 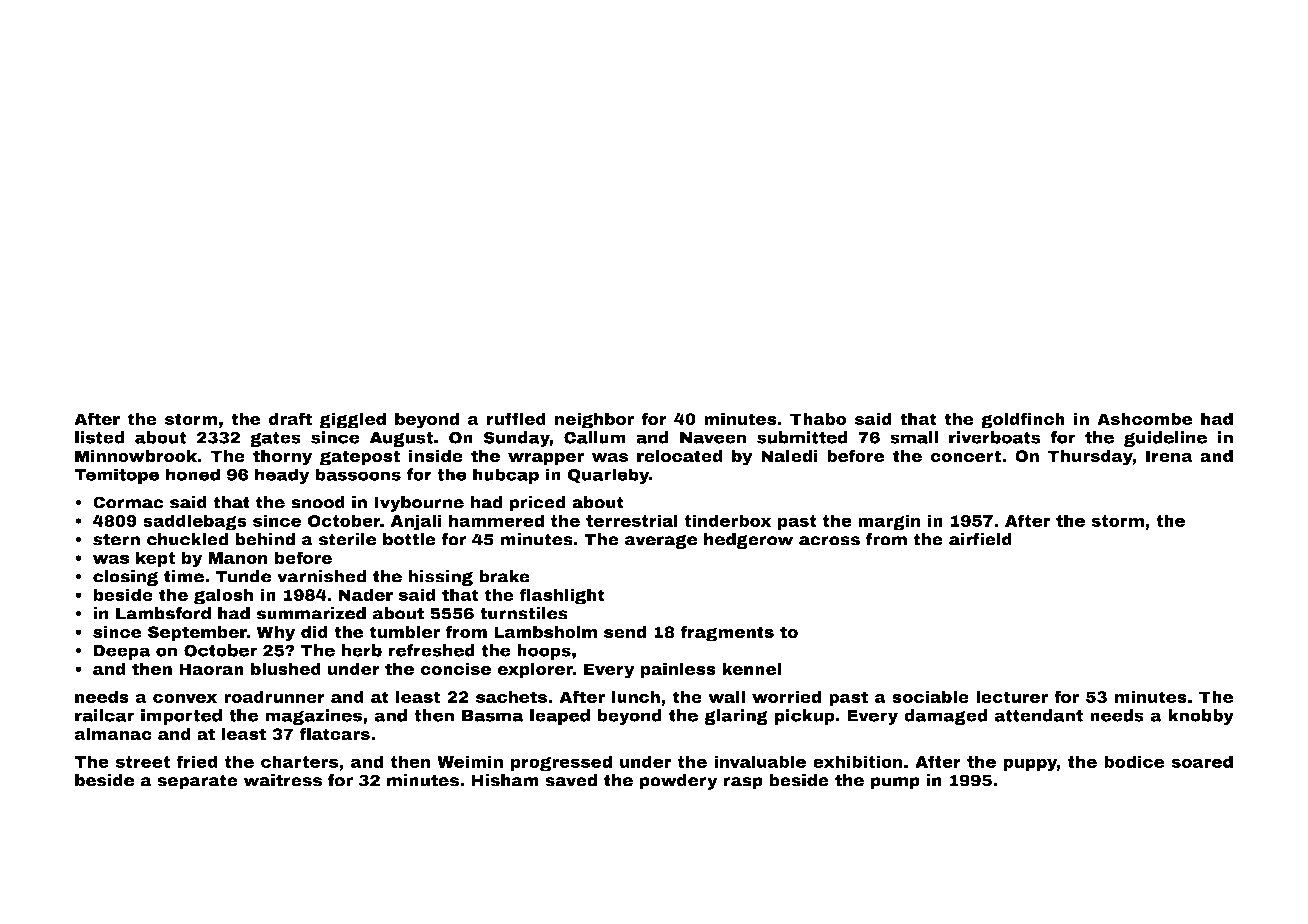 I want to click on Lambsford, so click(x=163, y=613).
